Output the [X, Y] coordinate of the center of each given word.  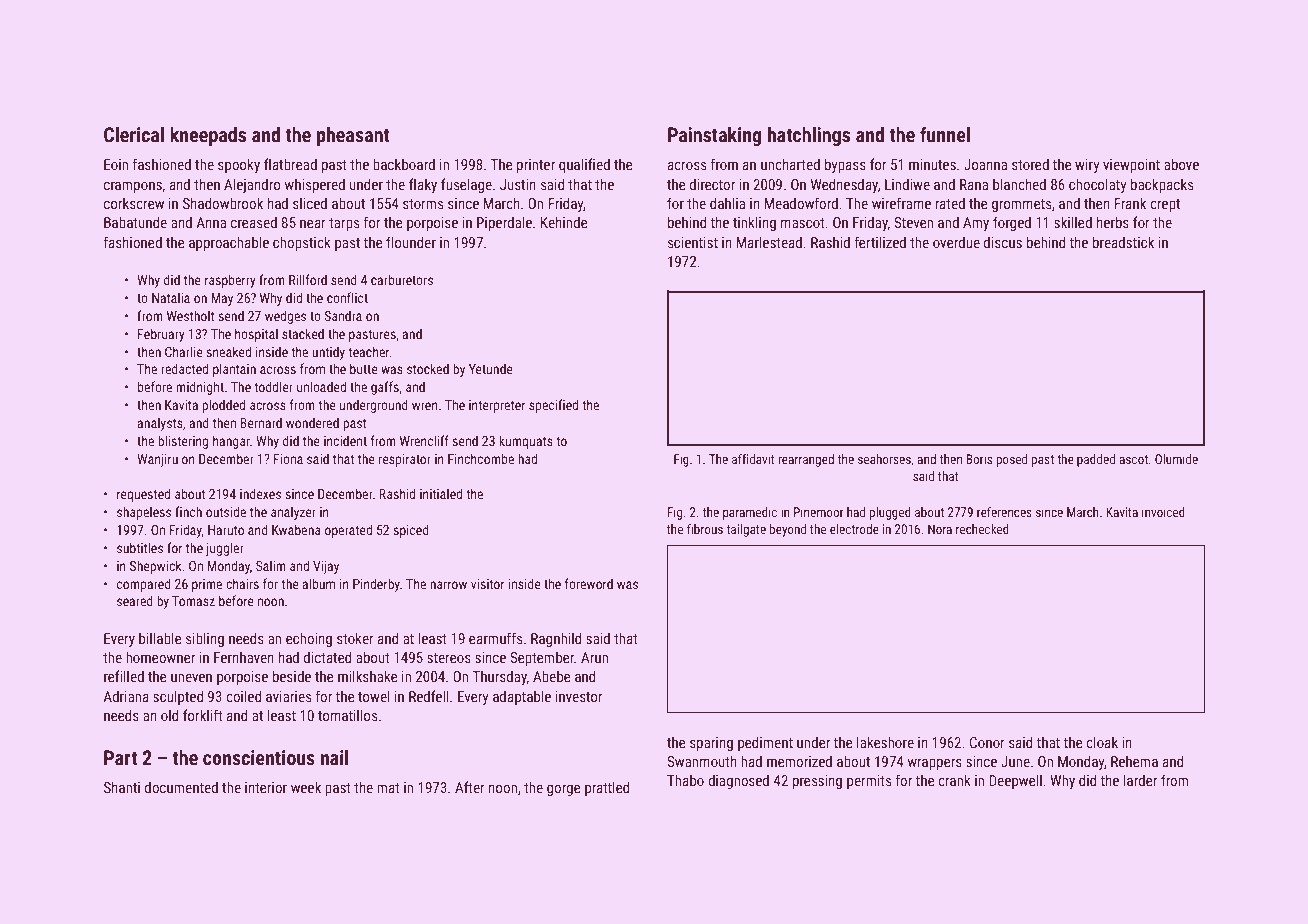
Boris [979, 459]
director [712, 184]
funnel [945, 134]
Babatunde [135, 222]
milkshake [368, 676]
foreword [589, 583]
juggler [225, 549]
